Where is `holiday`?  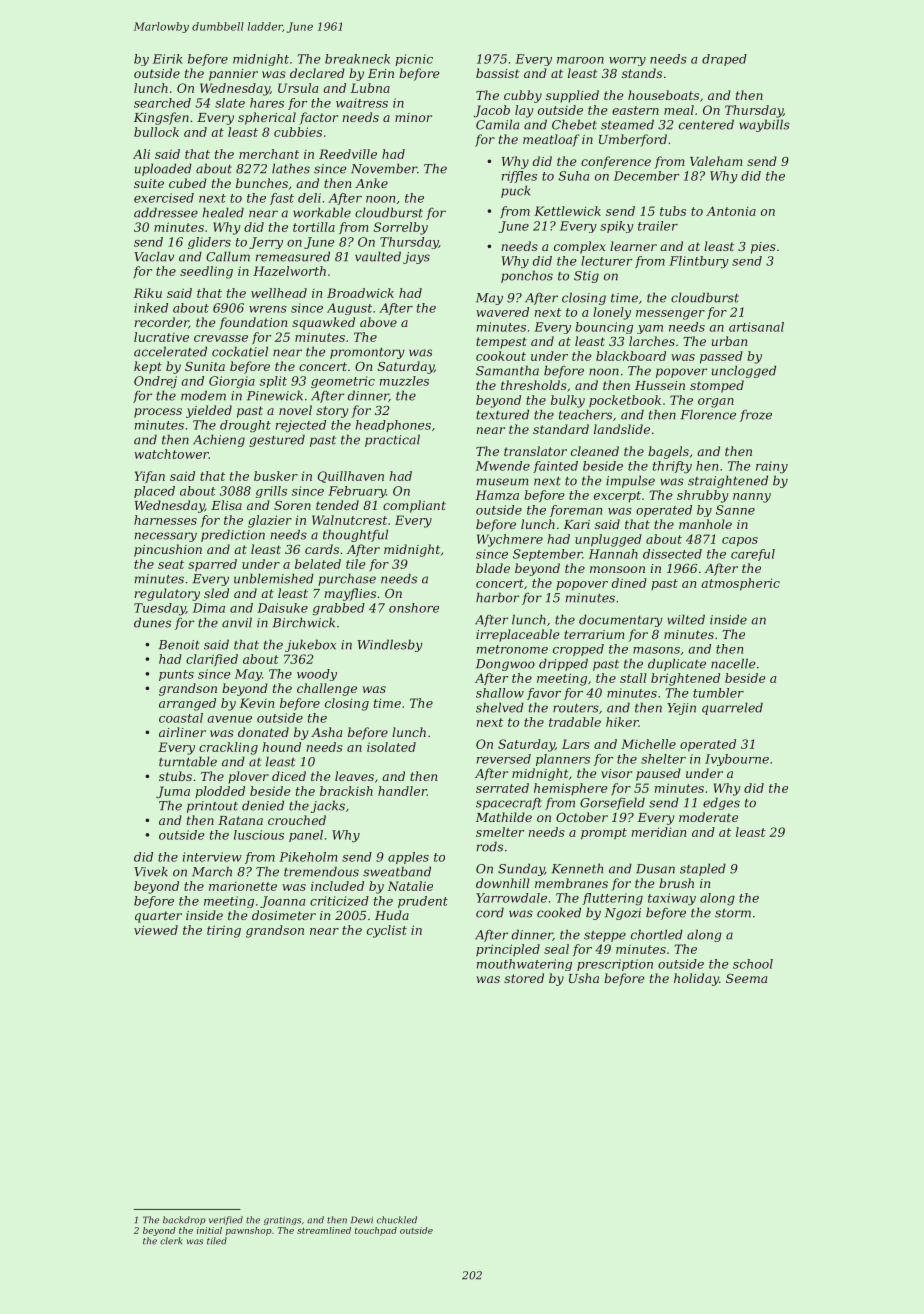 holiday is located at coordinates (696, 979).
